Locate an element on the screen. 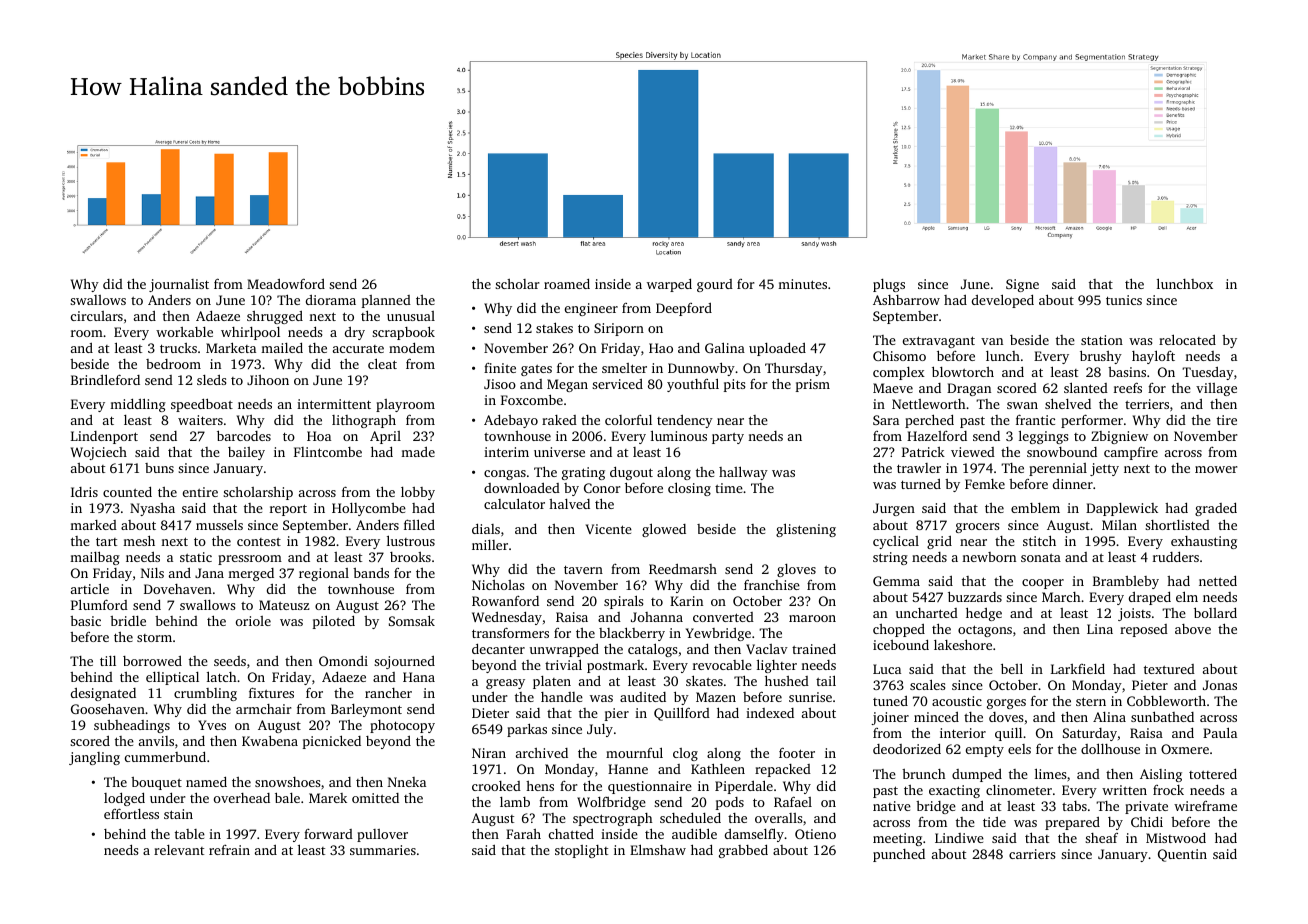  campfire is located at coordinates (1131, 453).
